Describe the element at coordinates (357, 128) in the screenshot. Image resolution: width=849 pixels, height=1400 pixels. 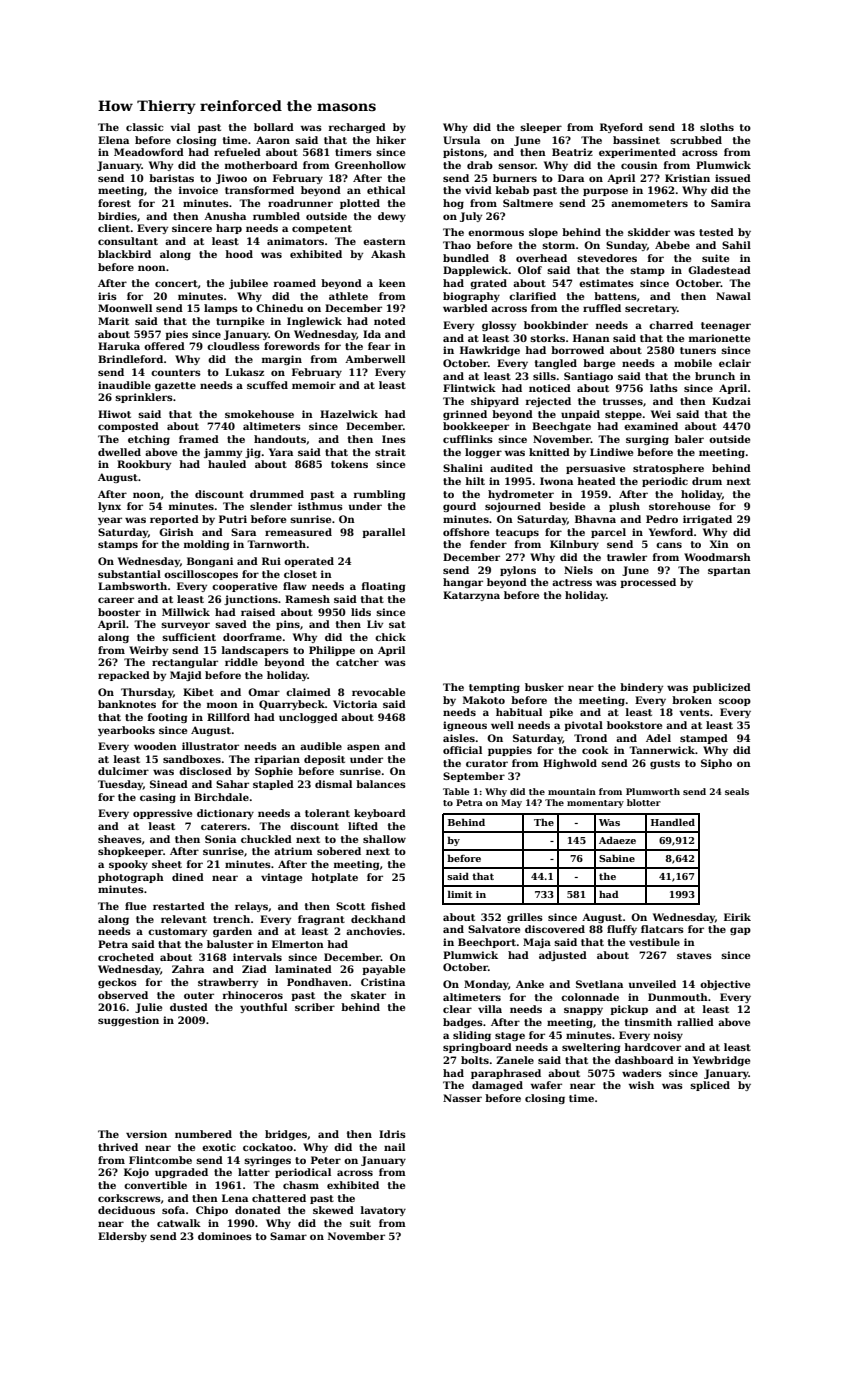
I see `recharged` at that location.
